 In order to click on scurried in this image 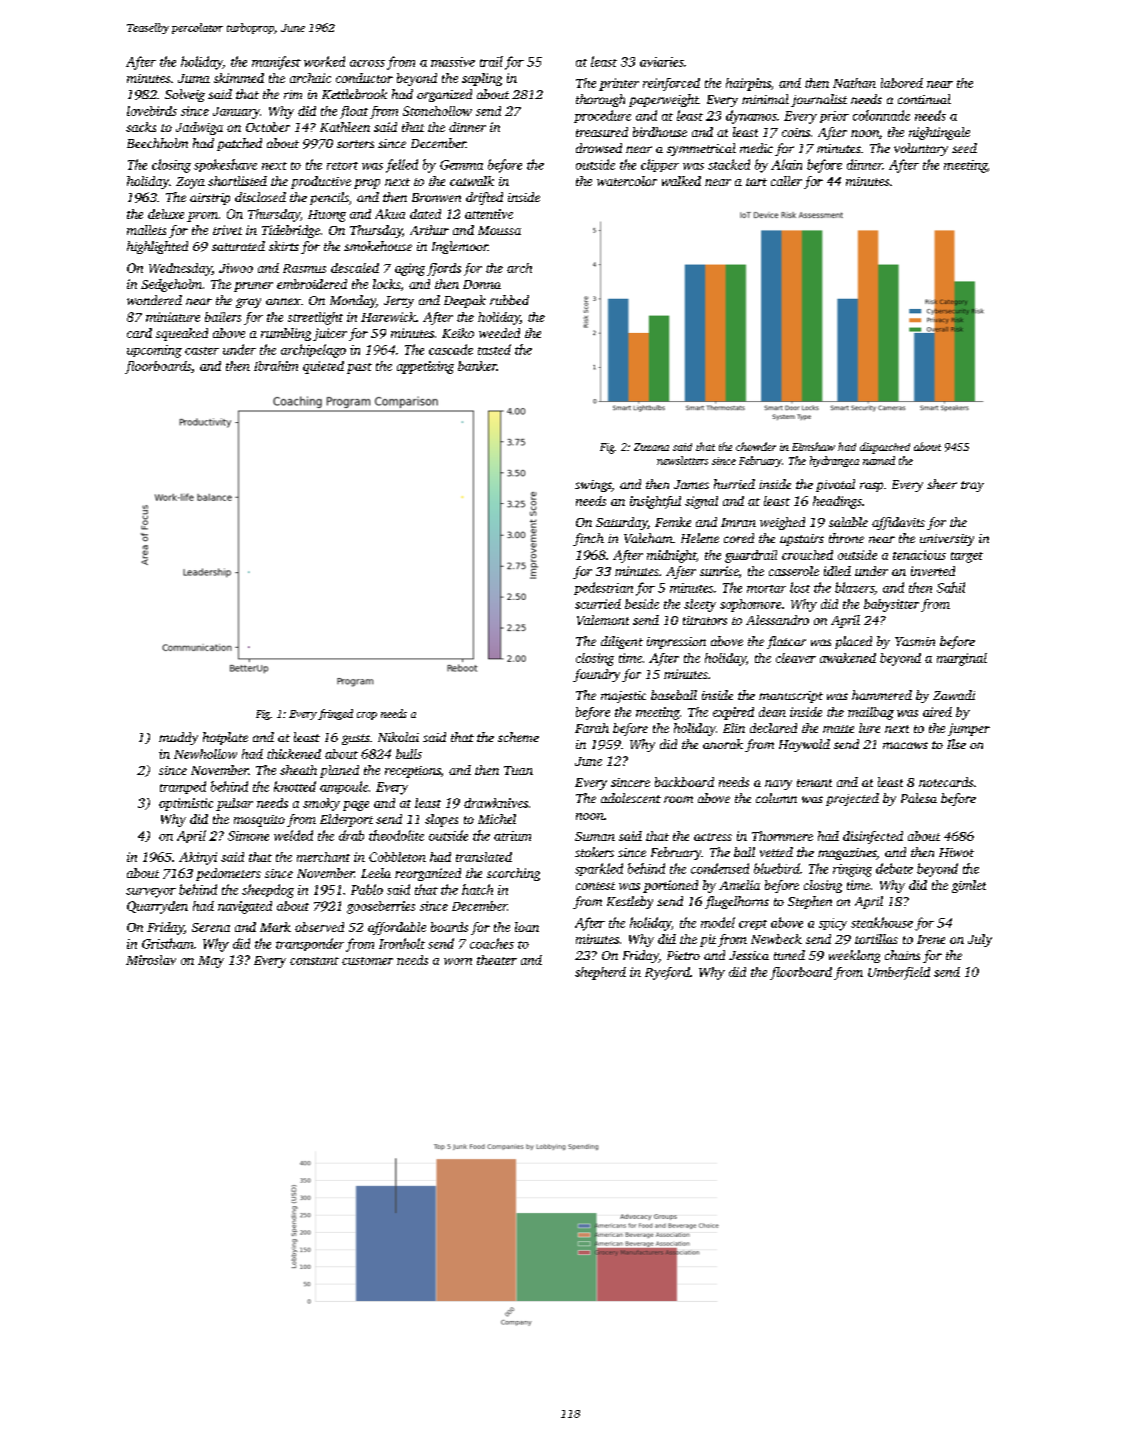, I will do `click(598, 604)`.
